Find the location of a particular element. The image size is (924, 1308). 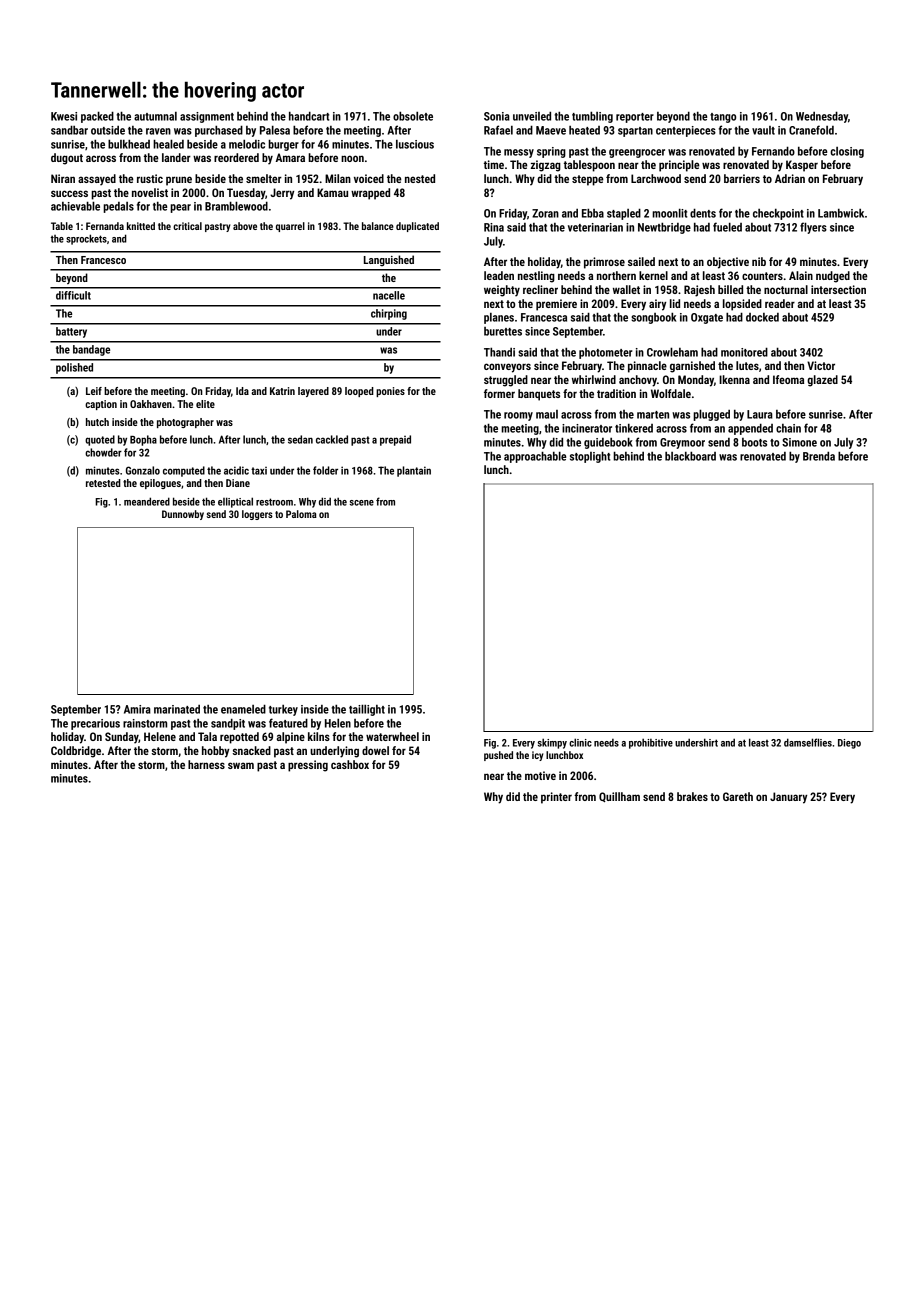

Coldbridge is located at coordinates (76, 752).
